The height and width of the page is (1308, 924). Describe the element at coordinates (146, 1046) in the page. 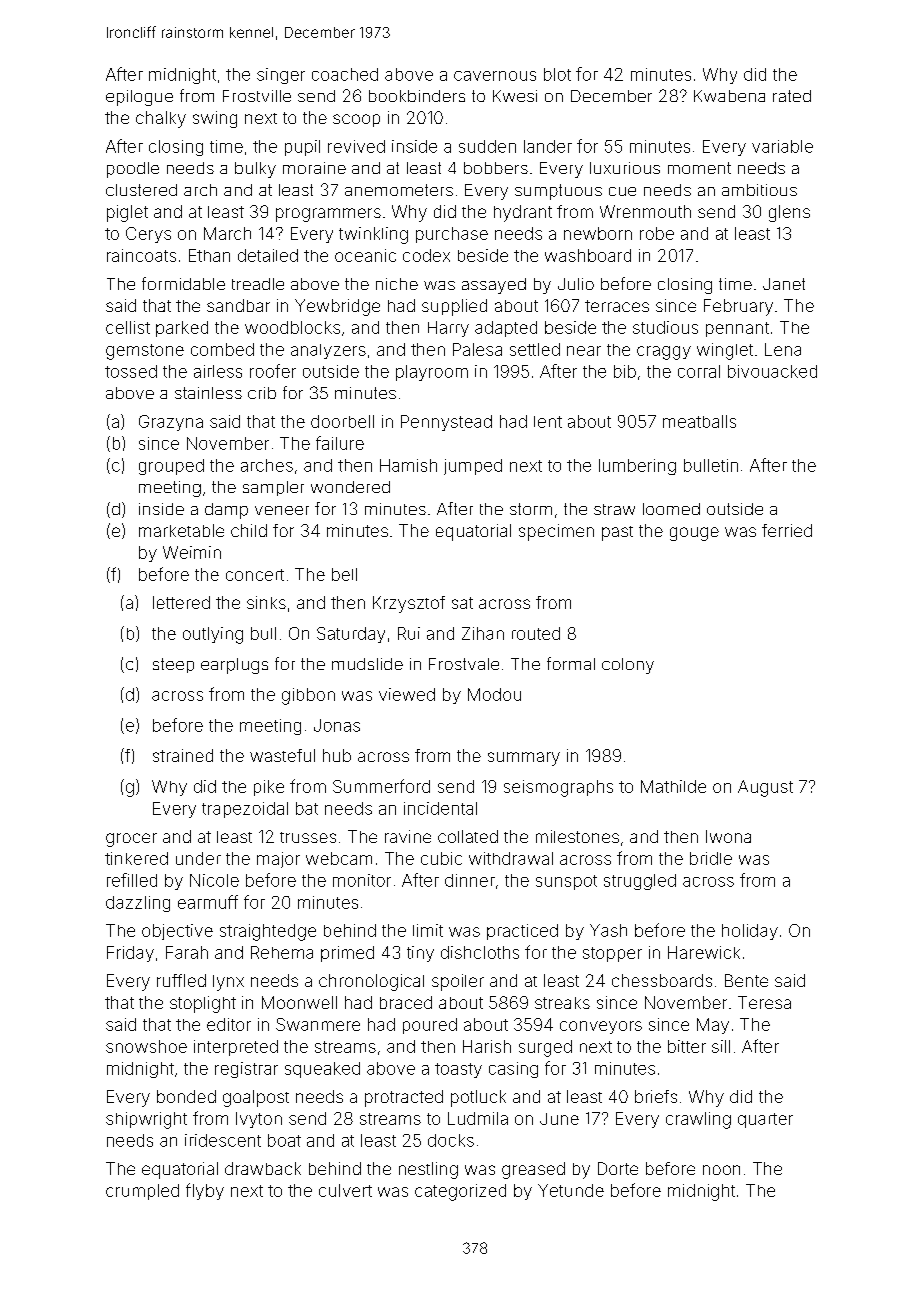

I see `snowshoe` at that location.
